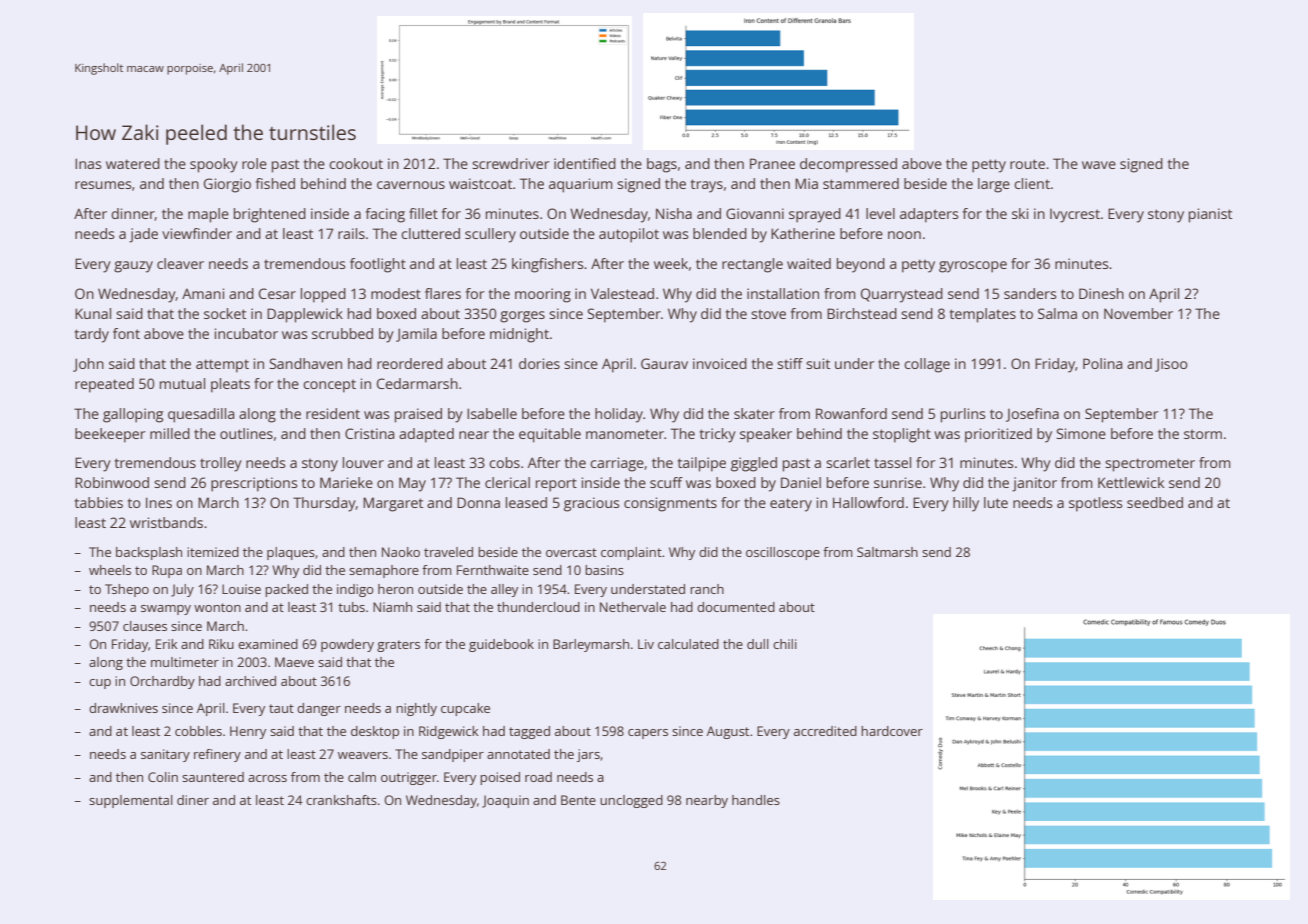 The height and width of the screenshot is (924, 1308). I want to click on packed, so click(286, 590).
